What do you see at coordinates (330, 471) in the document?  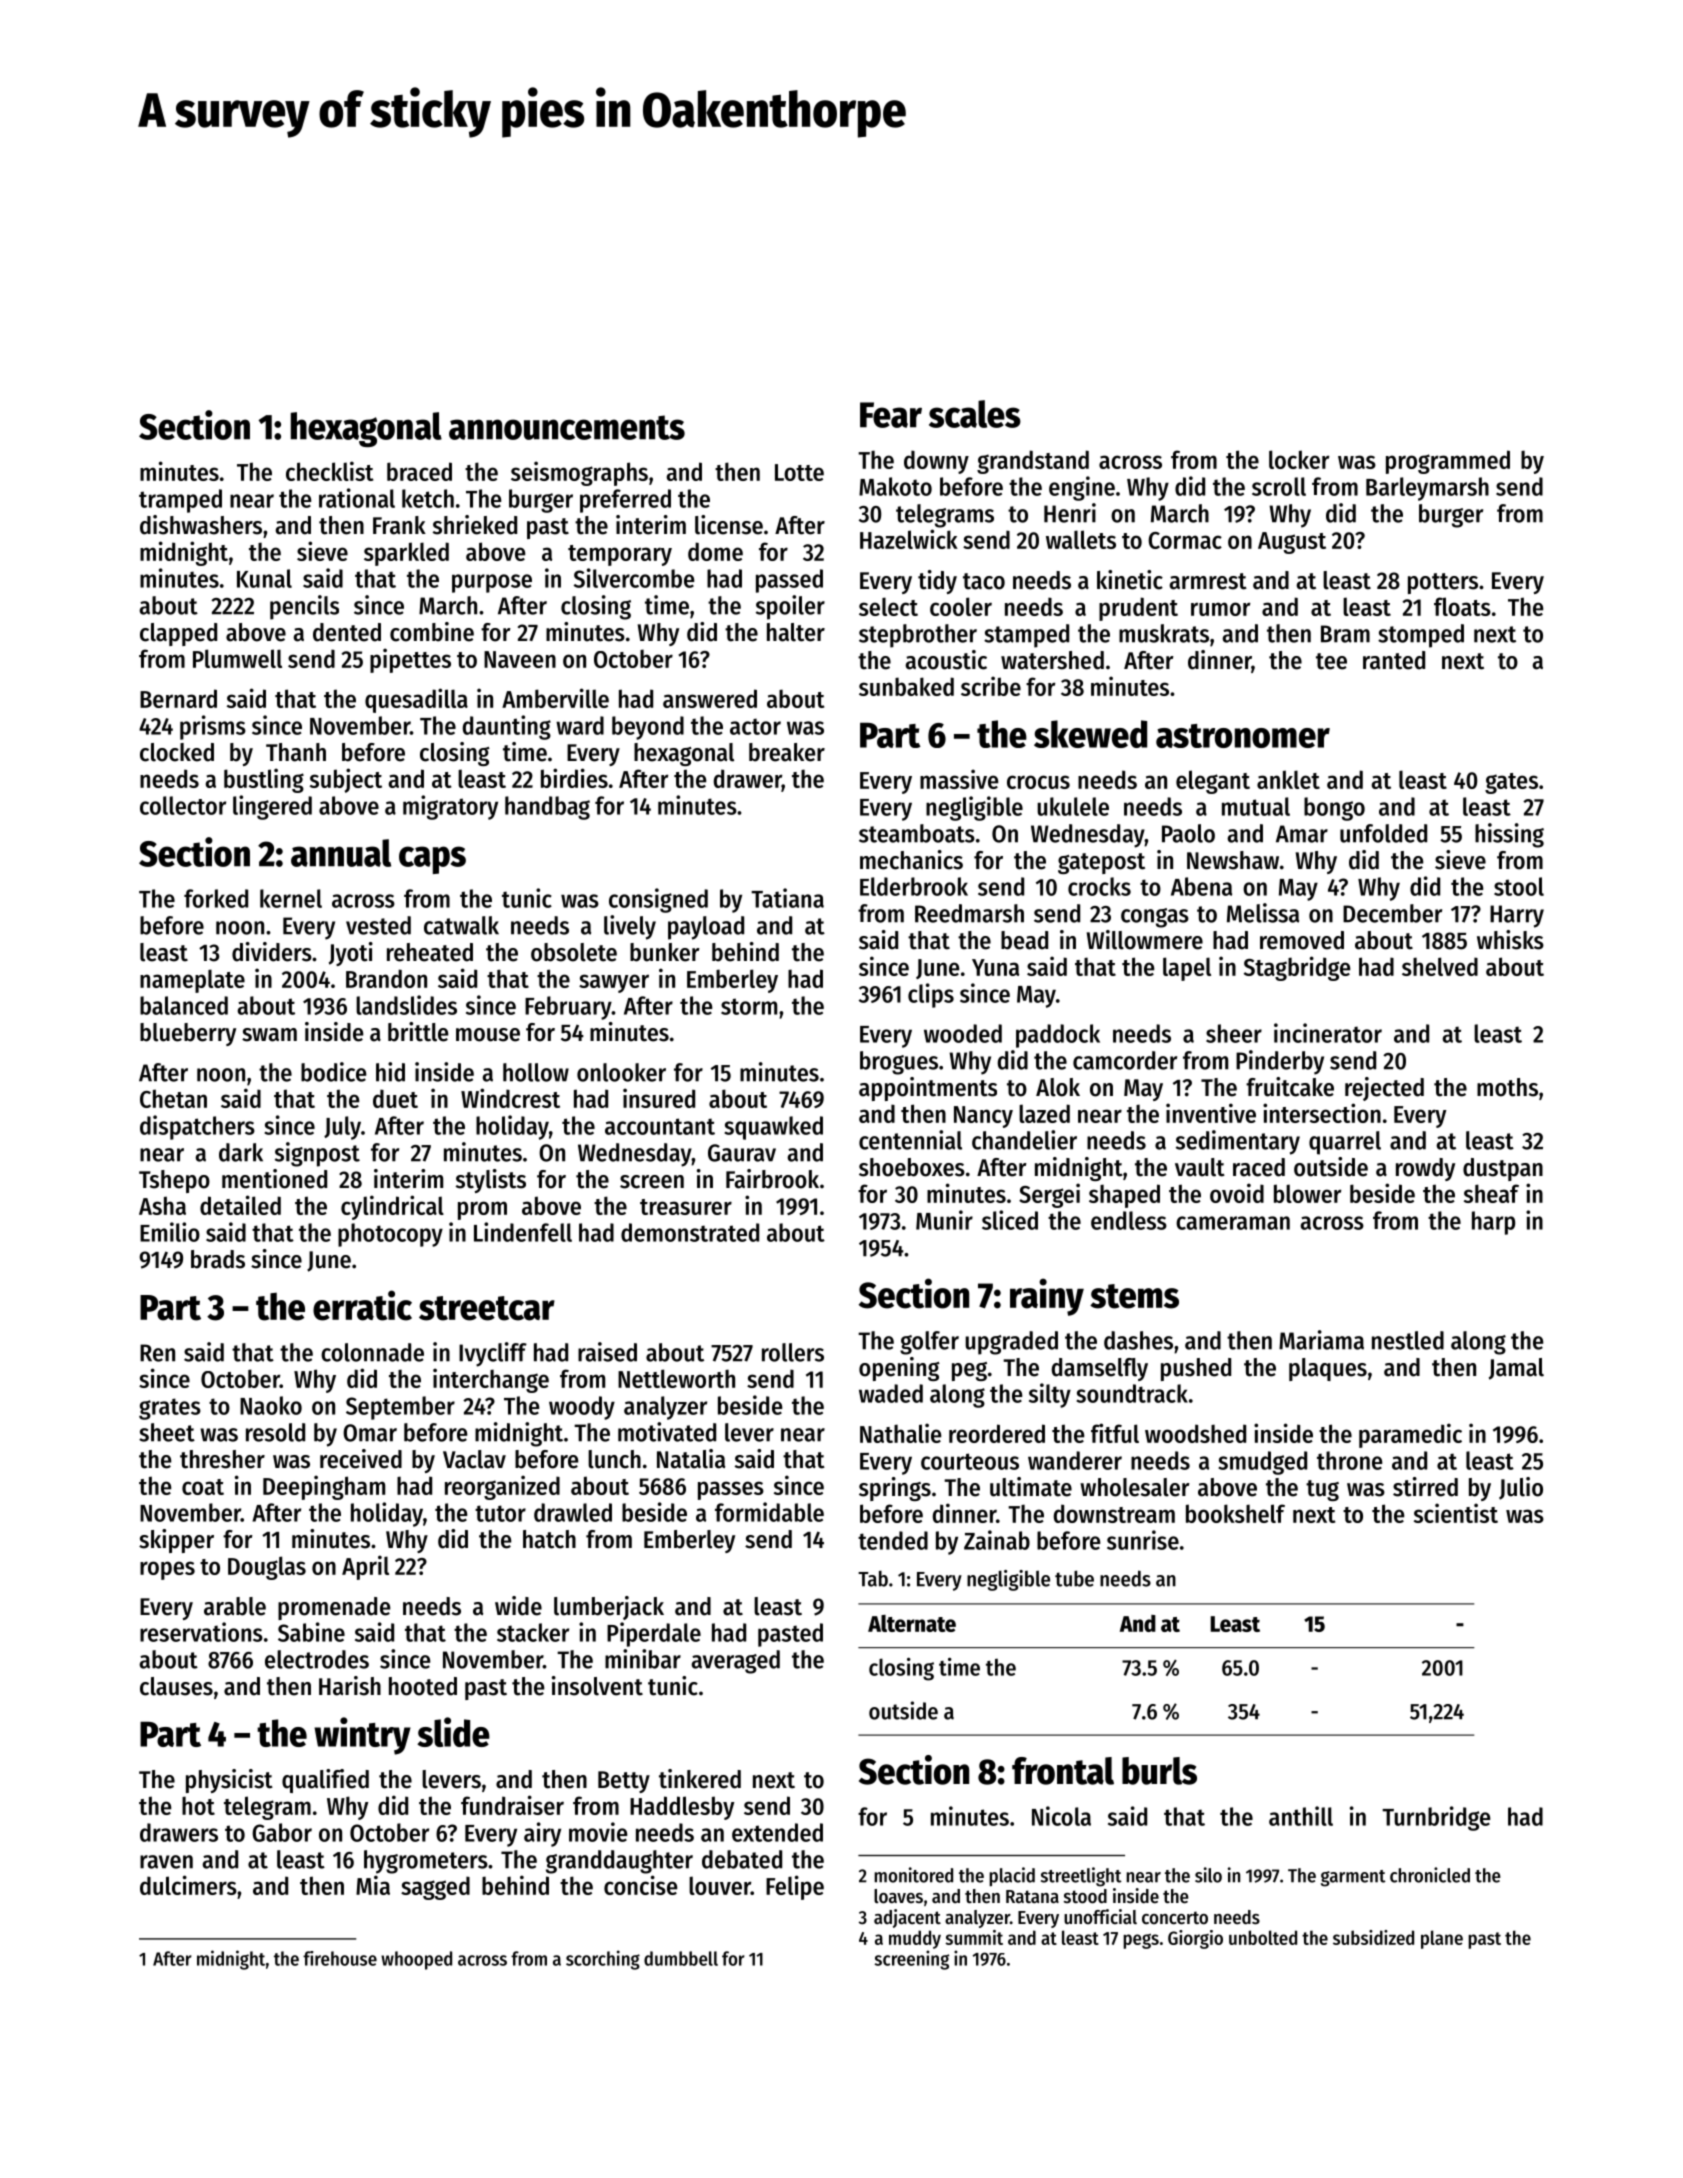 I see `checklist` at bounding box center [330, 471].
